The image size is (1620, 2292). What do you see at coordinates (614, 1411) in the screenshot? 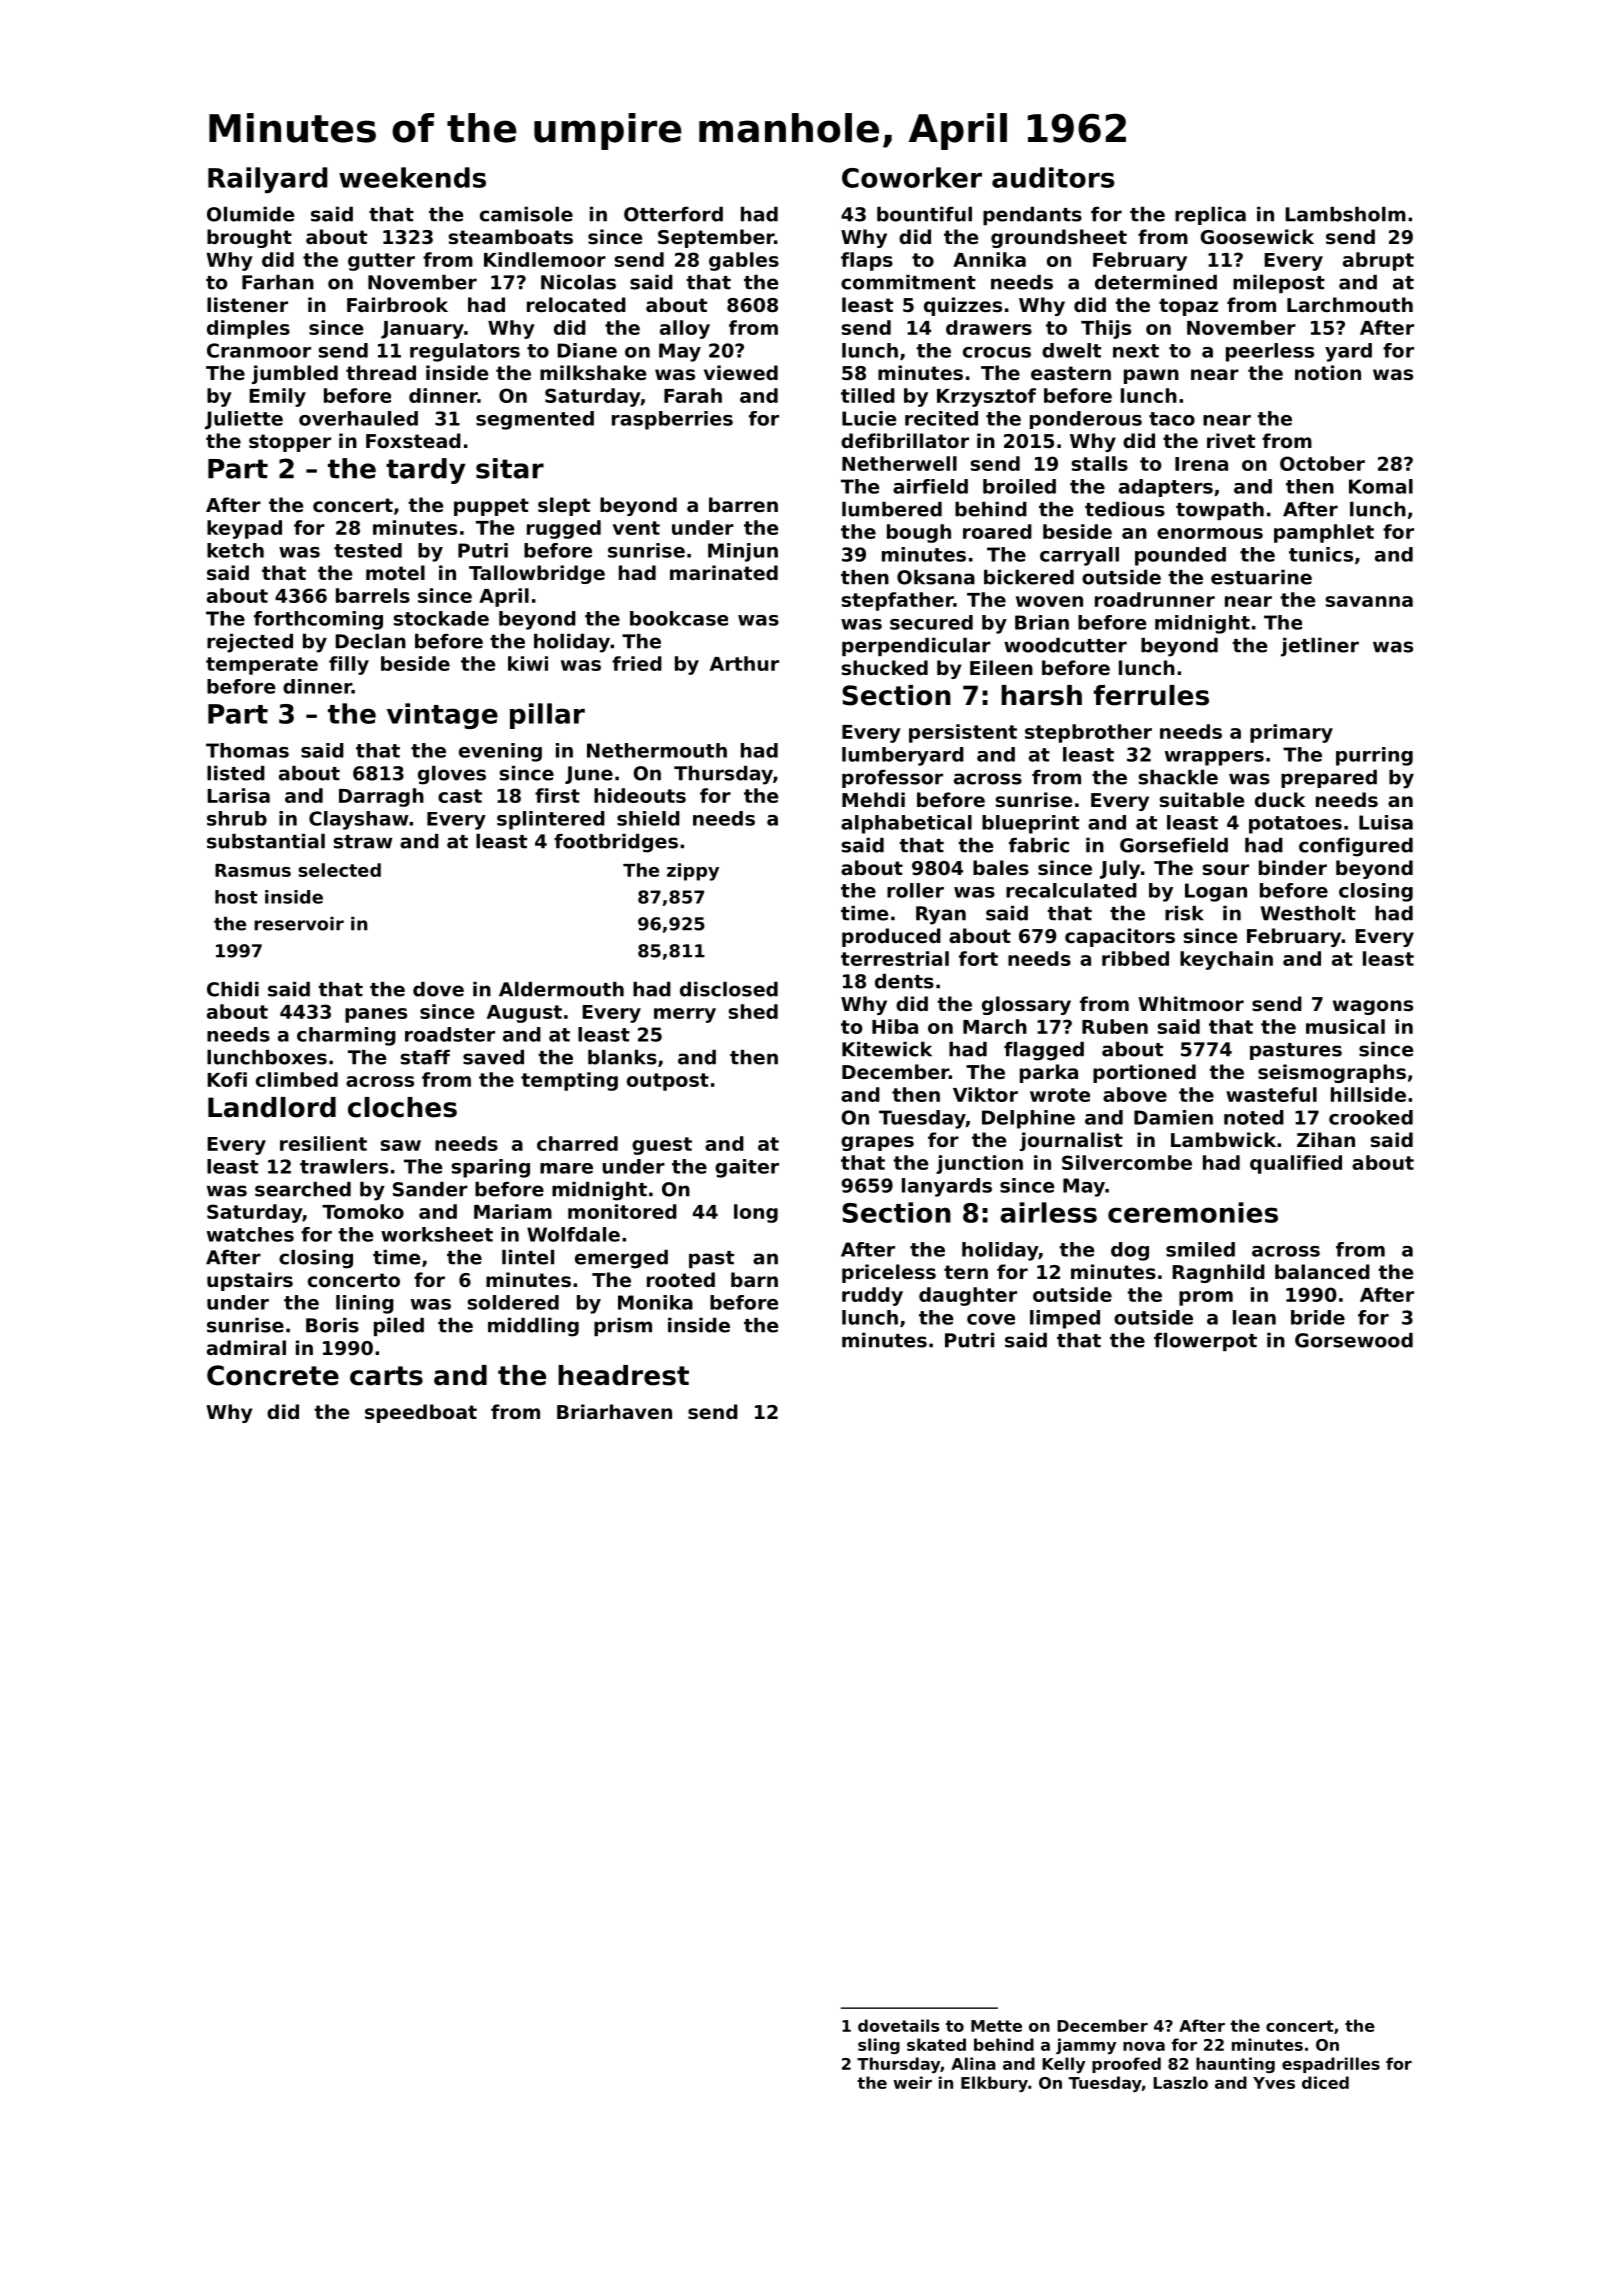
I see `Briarhaven` at bounding box center [614, 1411].
